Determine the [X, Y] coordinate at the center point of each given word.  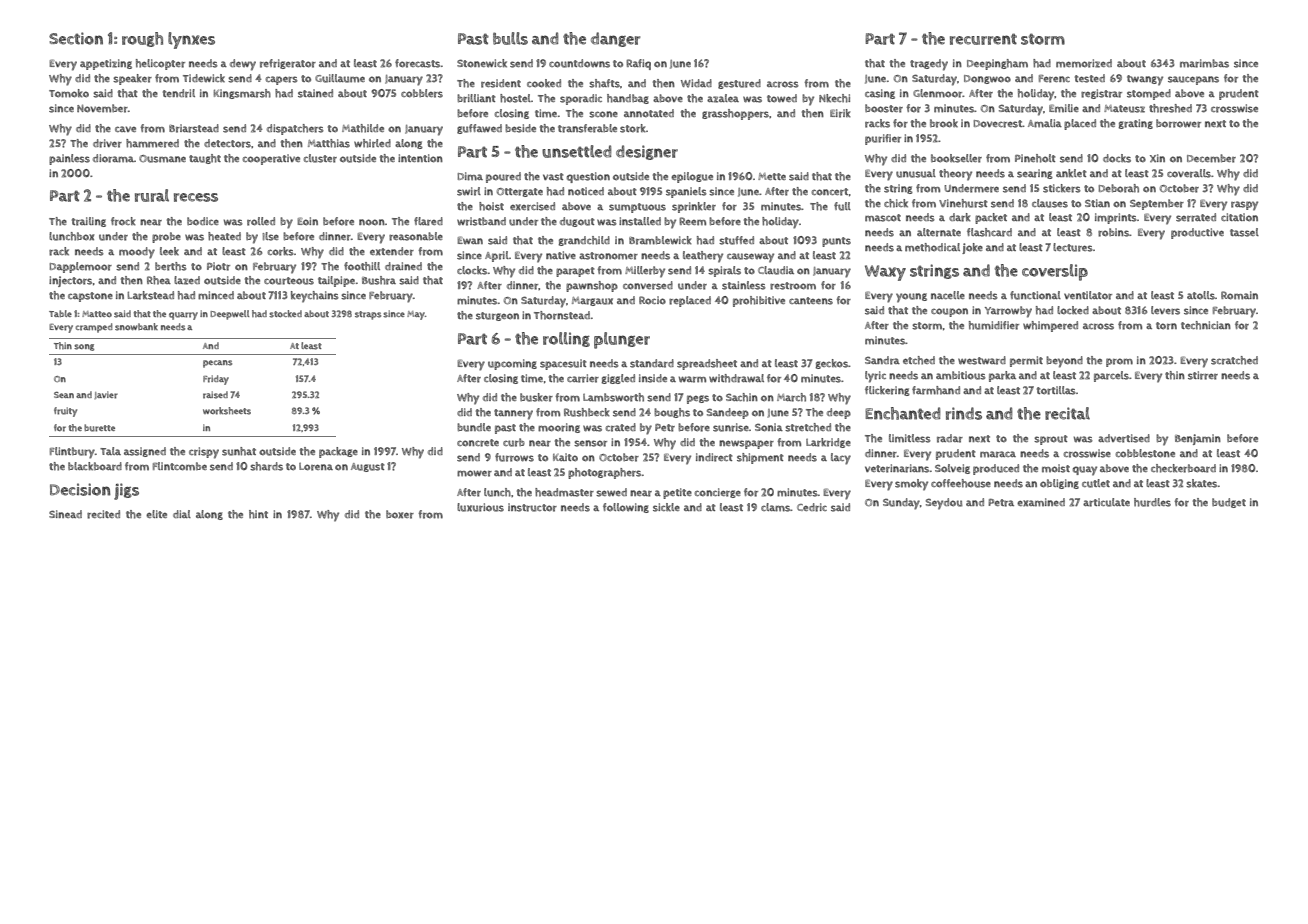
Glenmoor [938, 93]
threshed [1170, 108]
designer [647, 152]
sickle [666, 507]
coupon [949, 312]
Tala [110, 451]
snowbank [136, 327]
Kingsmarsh [242, 94]
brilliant [476, 98]
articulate [1106, 502]
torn [1166, 326]
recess [196, 197]
